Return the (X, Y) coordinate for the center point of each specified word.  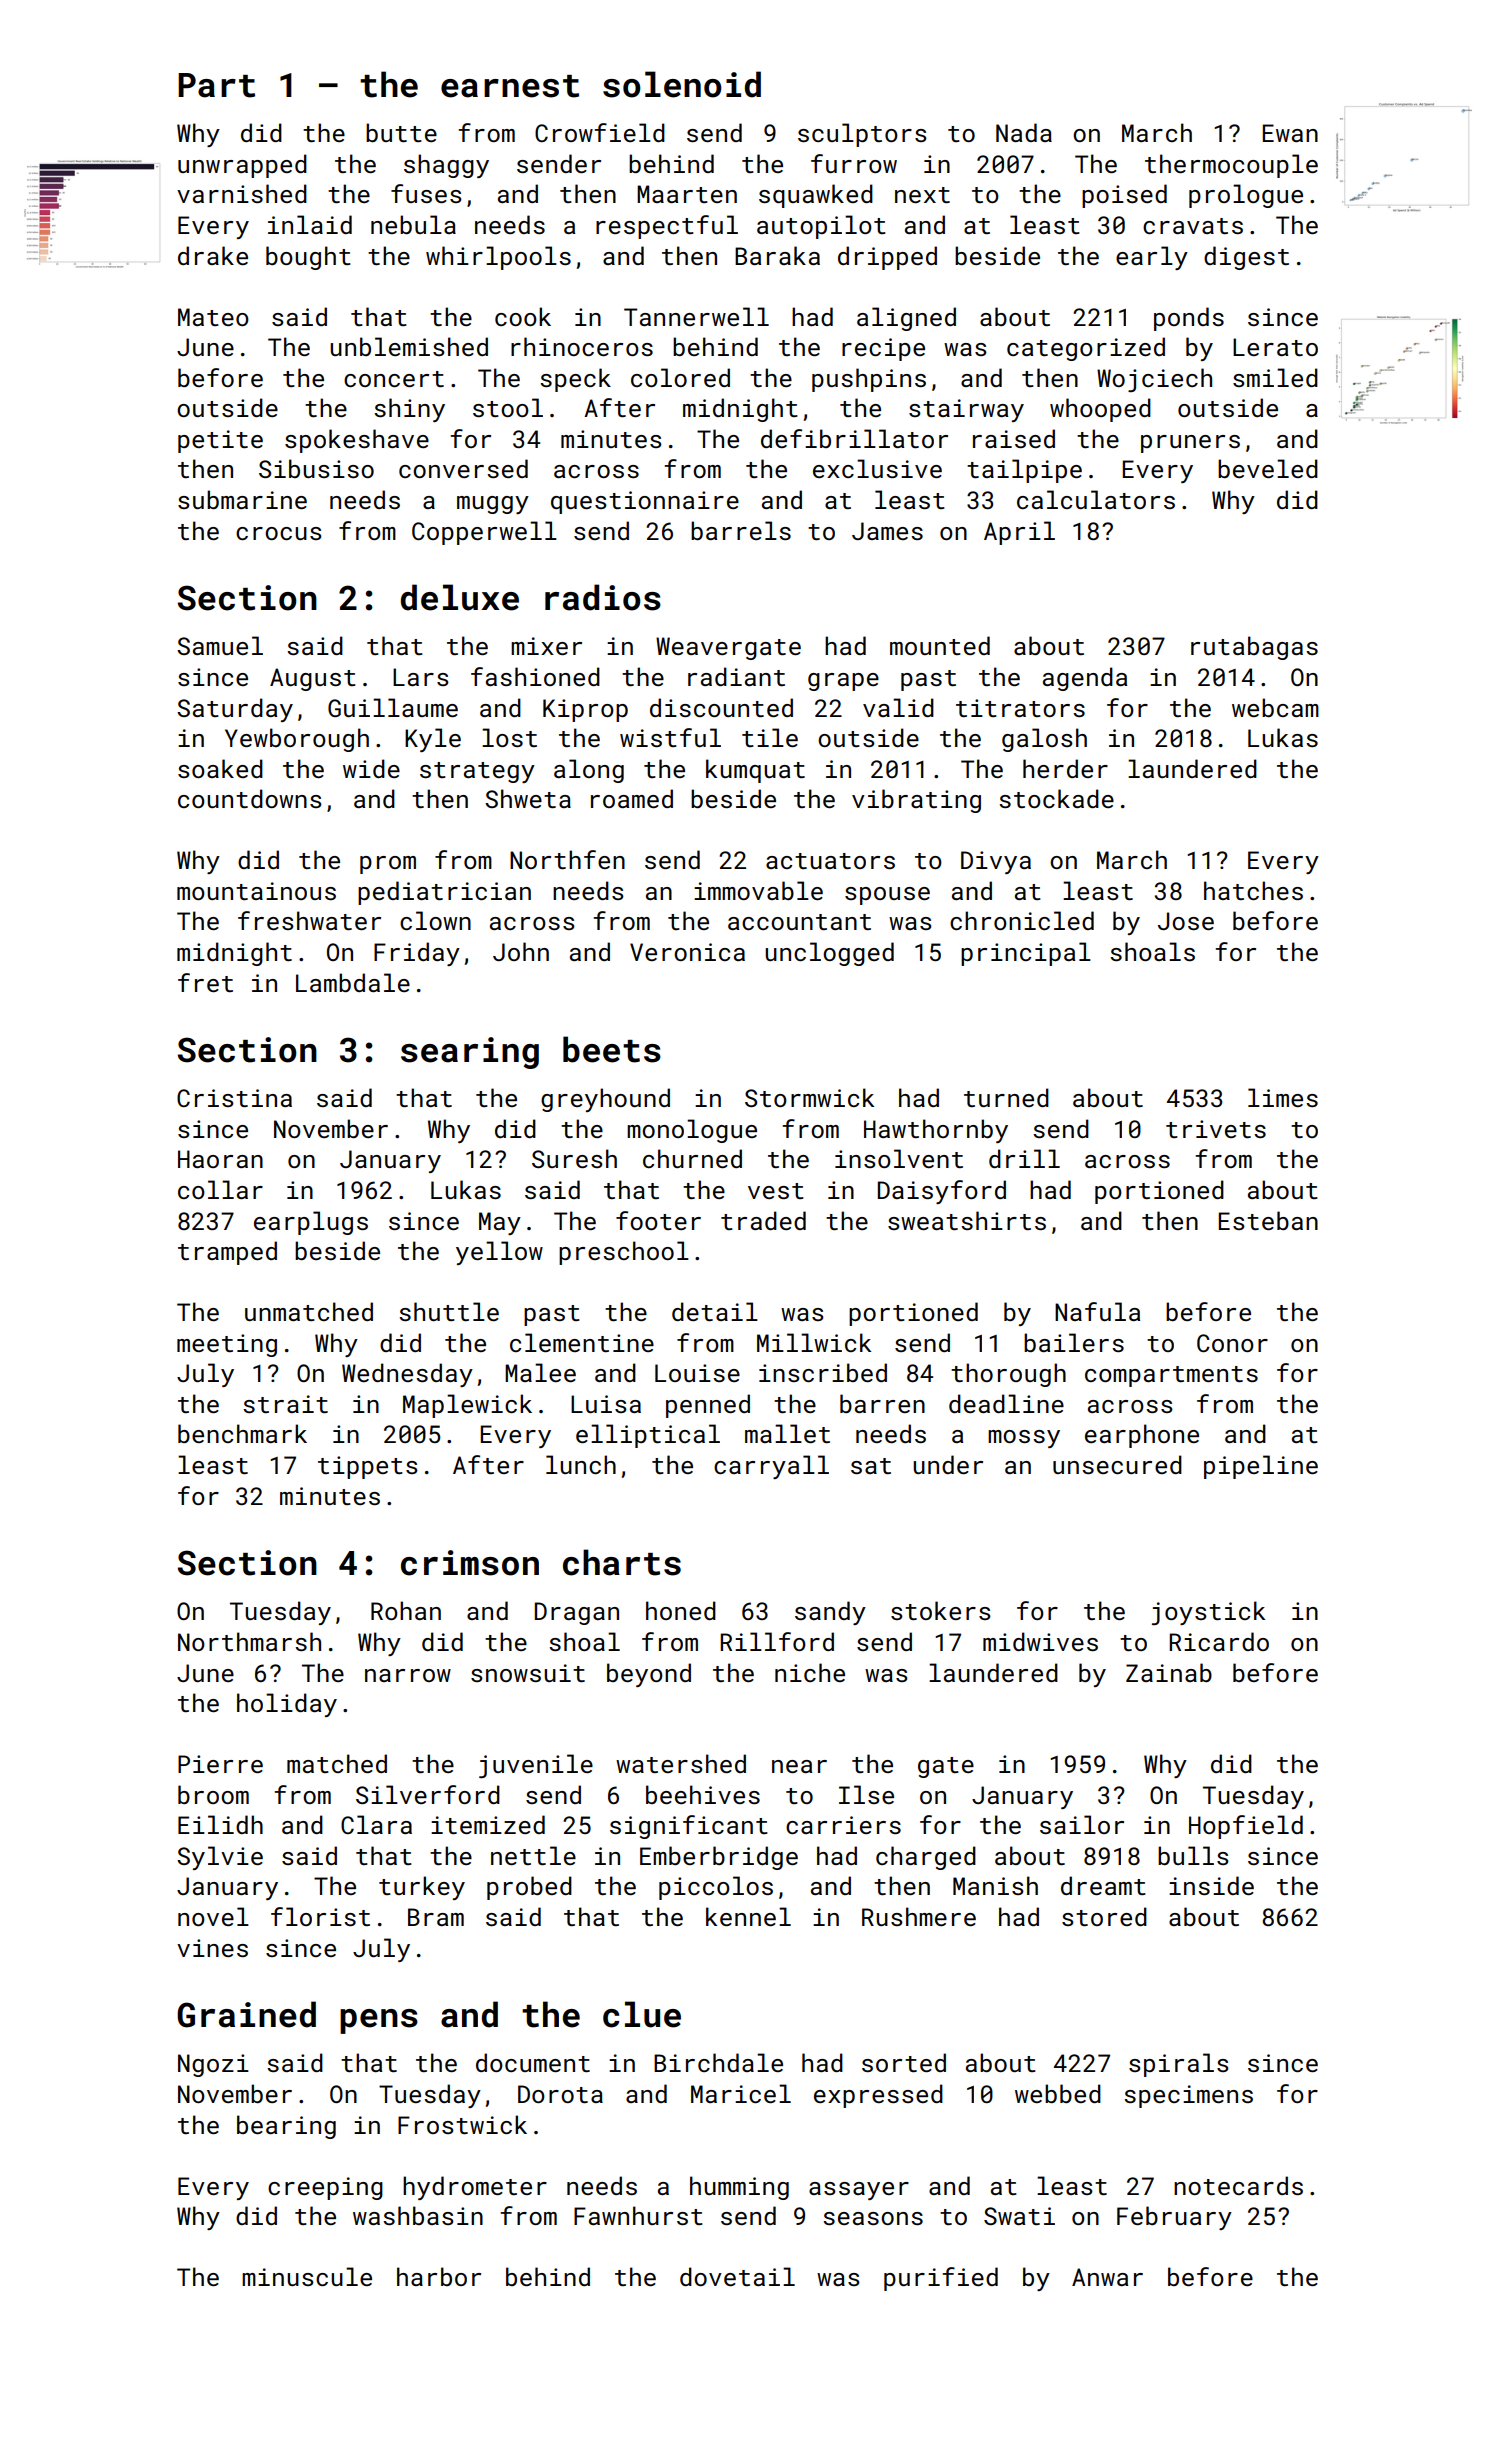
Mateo (213, 317)
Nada (1024, 132)
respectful (667, 227)
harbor (439, 2276)
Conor (1232, 1343)
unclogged (829, 954)
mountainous (256, 891)
